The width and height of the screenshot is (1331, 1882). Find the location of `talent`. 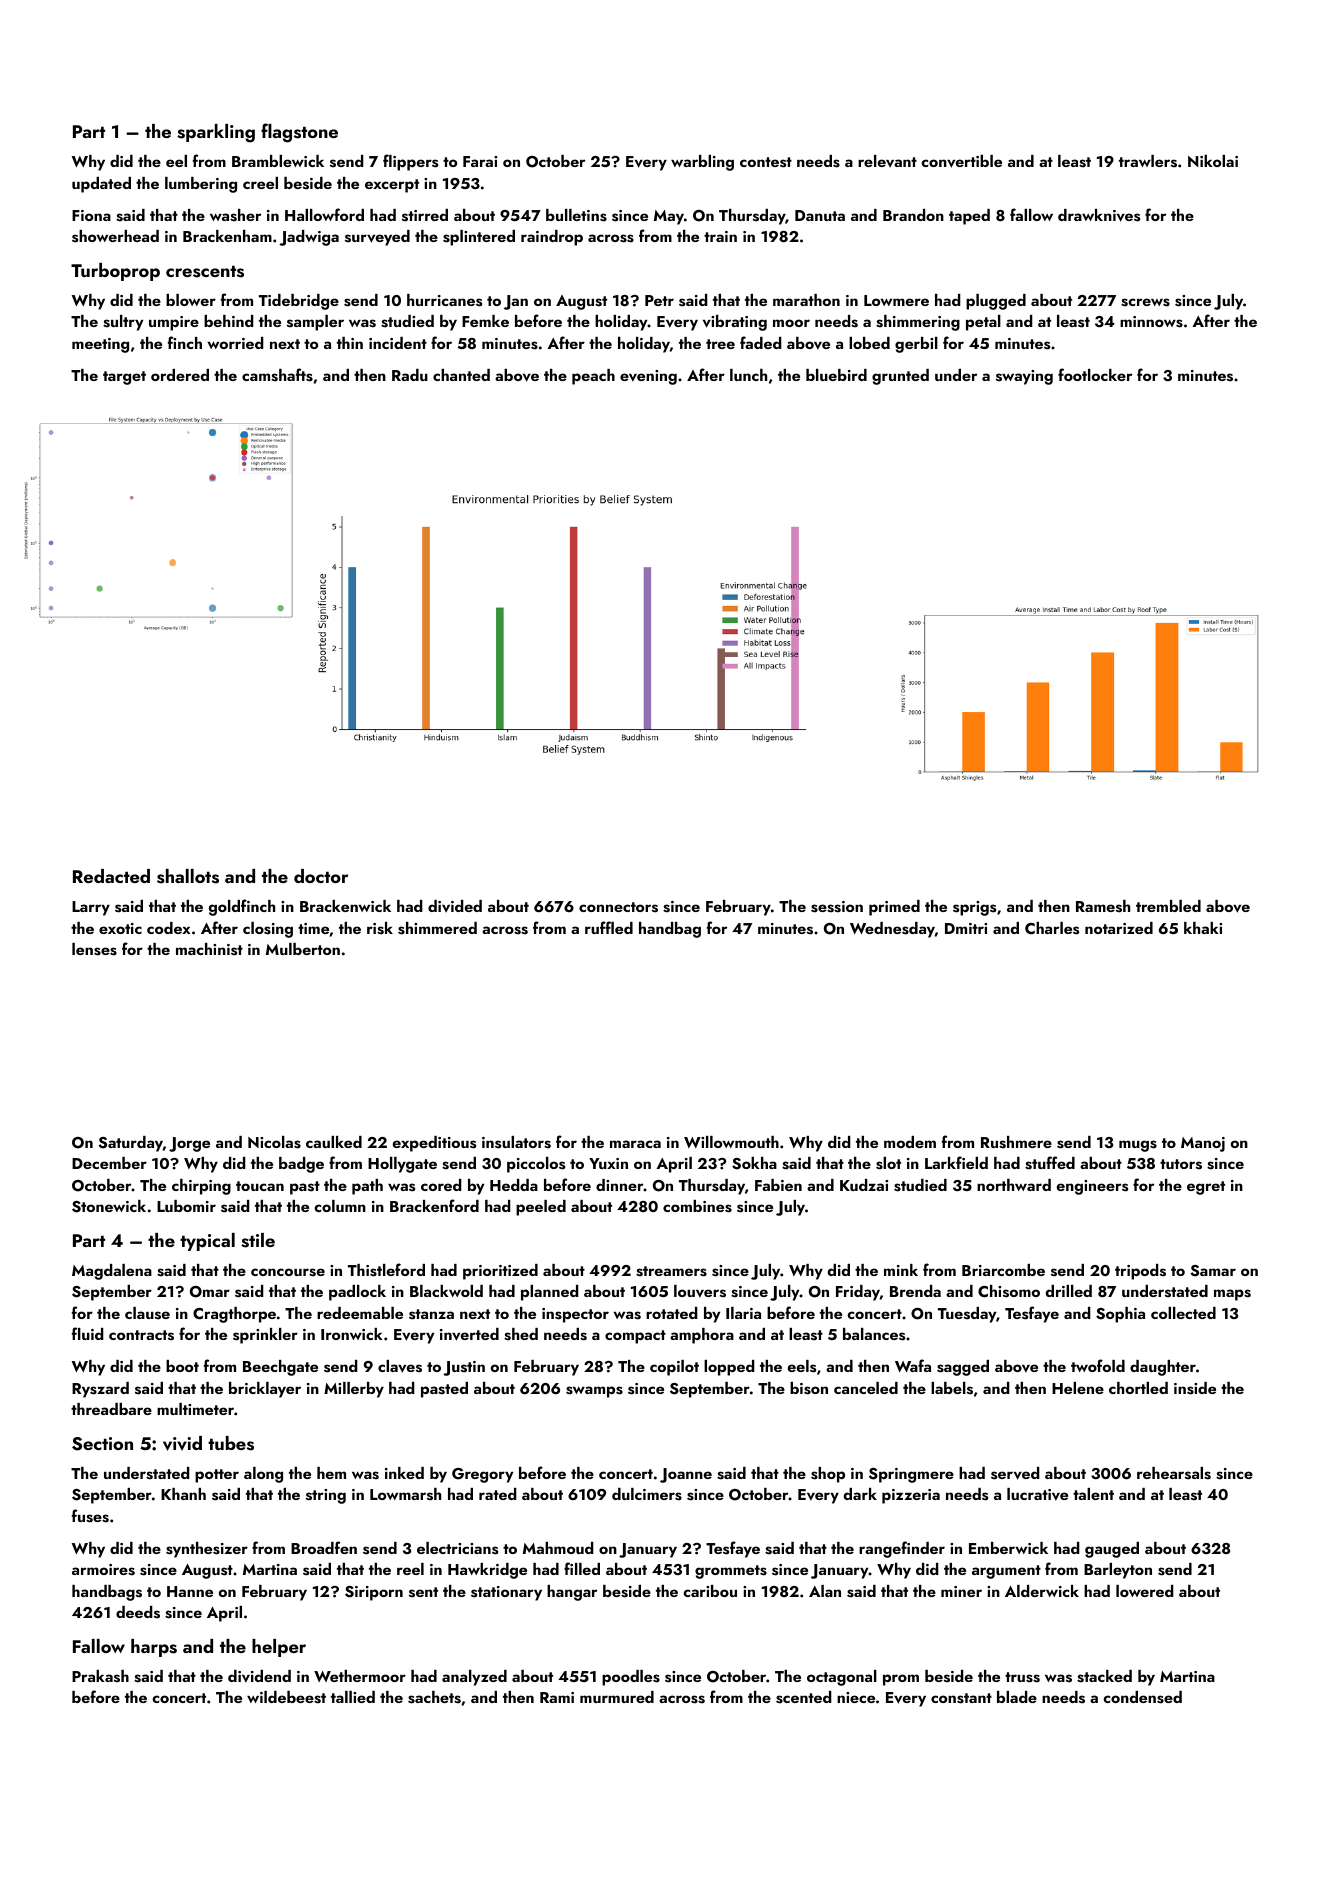

talent is located at coordinates (1093, 1494).
